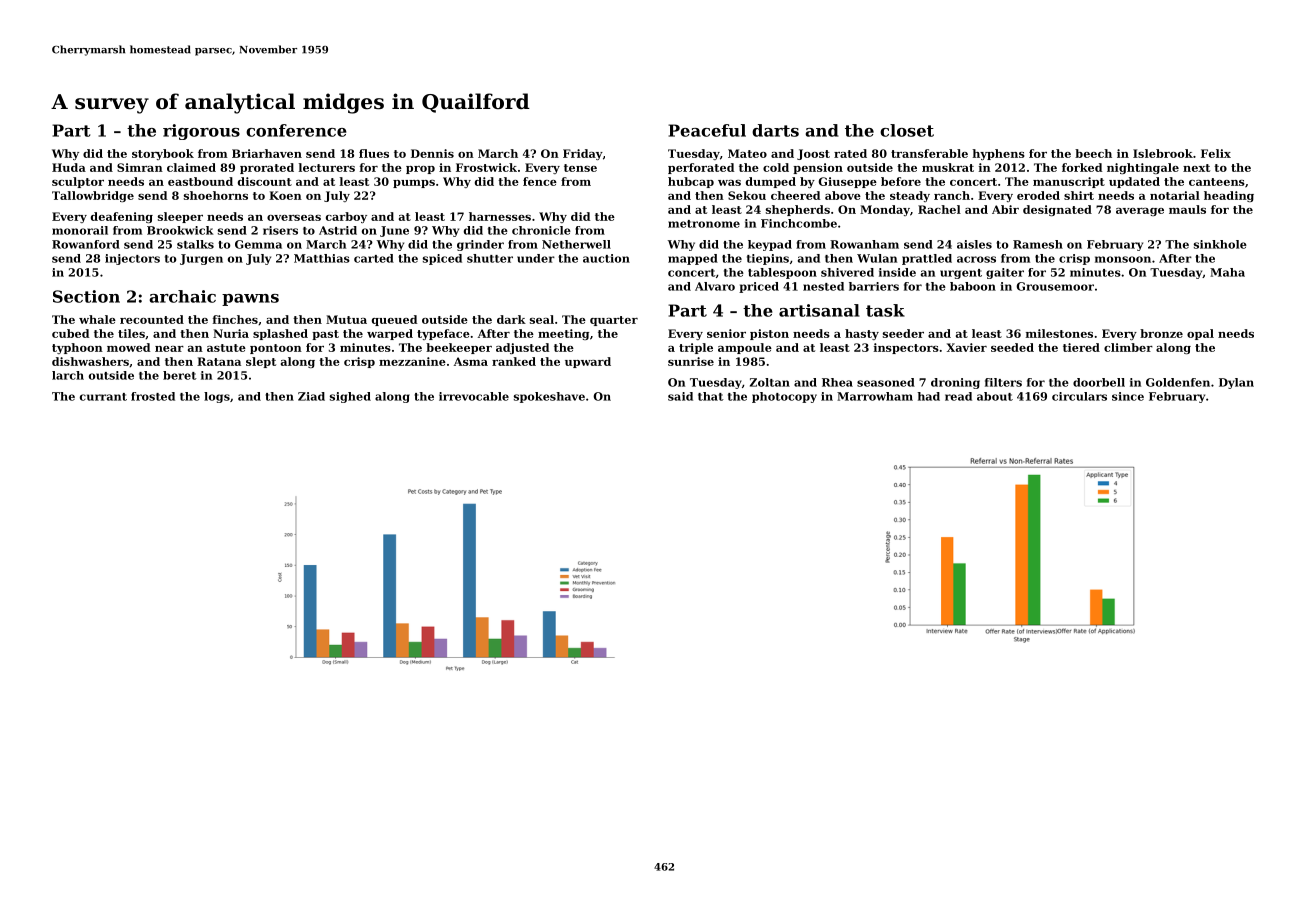 This screenshot has height=924, width=1308. What do you see at coordinates (1216, 153) in the screenshot?
I see `Felix` at bounding box center [1216, 153].
